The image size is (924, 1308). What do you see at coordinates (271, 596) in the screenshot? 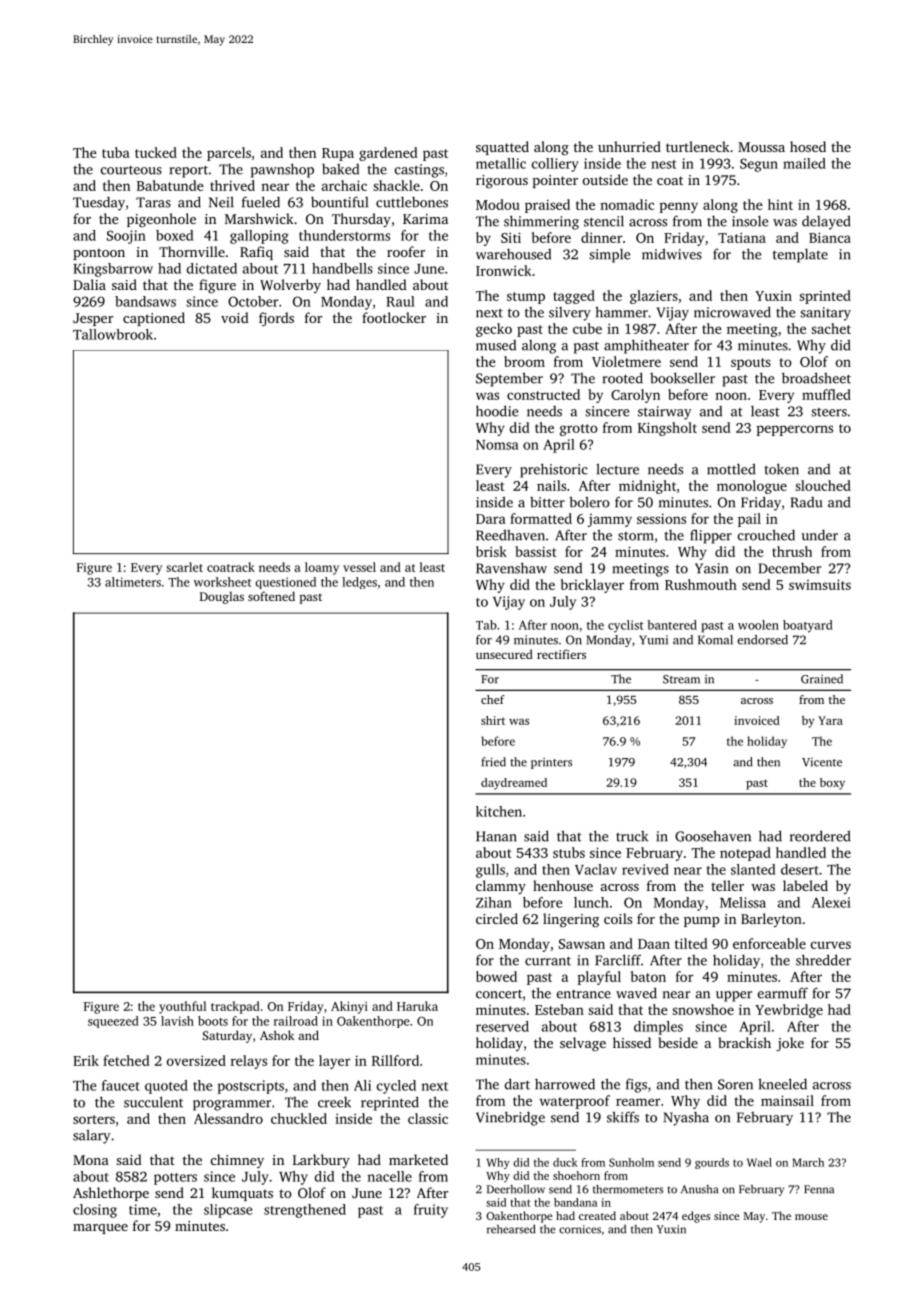
I see `softened` at bounding box center [271, 596].
